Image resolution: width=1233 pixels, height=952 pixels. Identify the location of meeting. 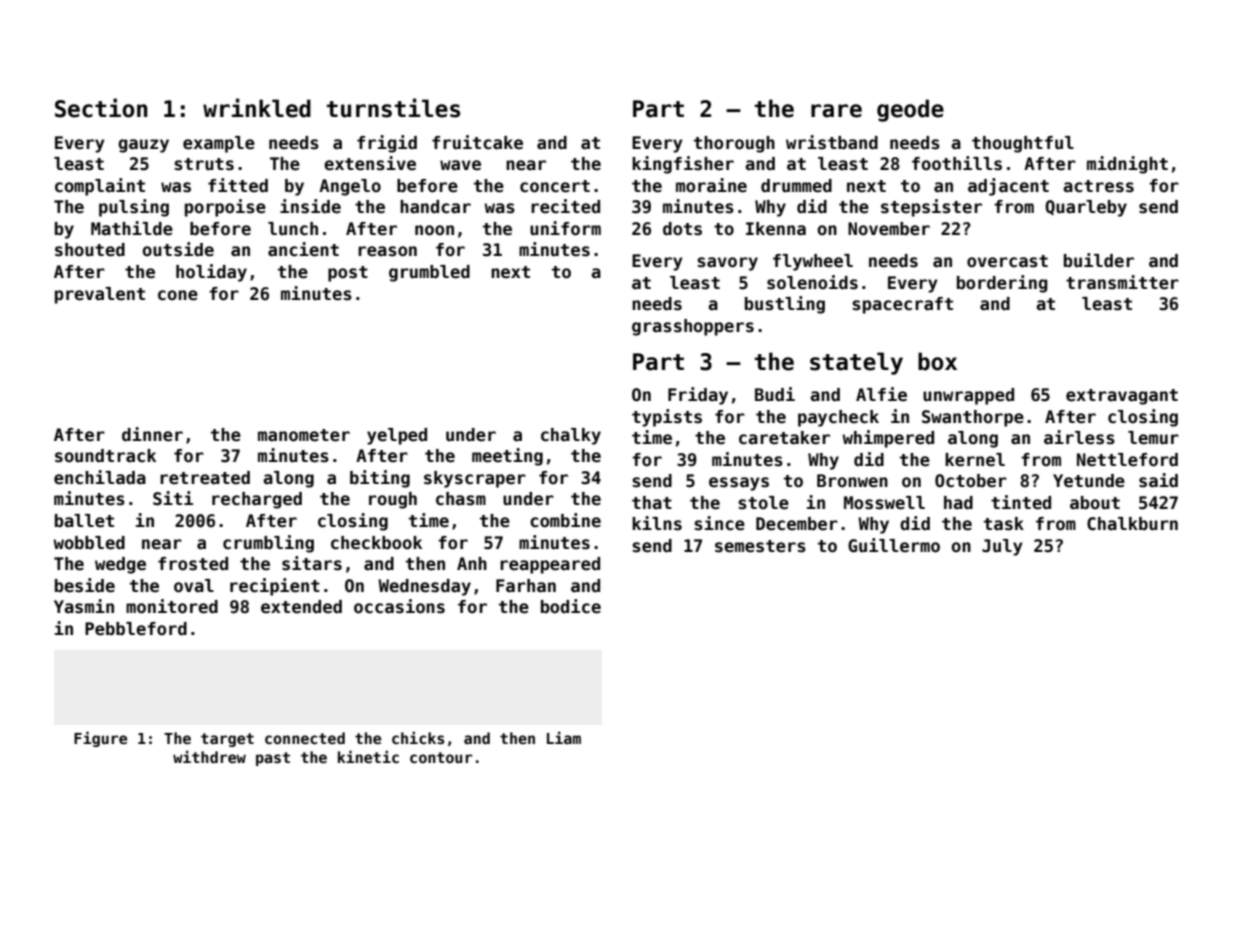
(507, 457).
